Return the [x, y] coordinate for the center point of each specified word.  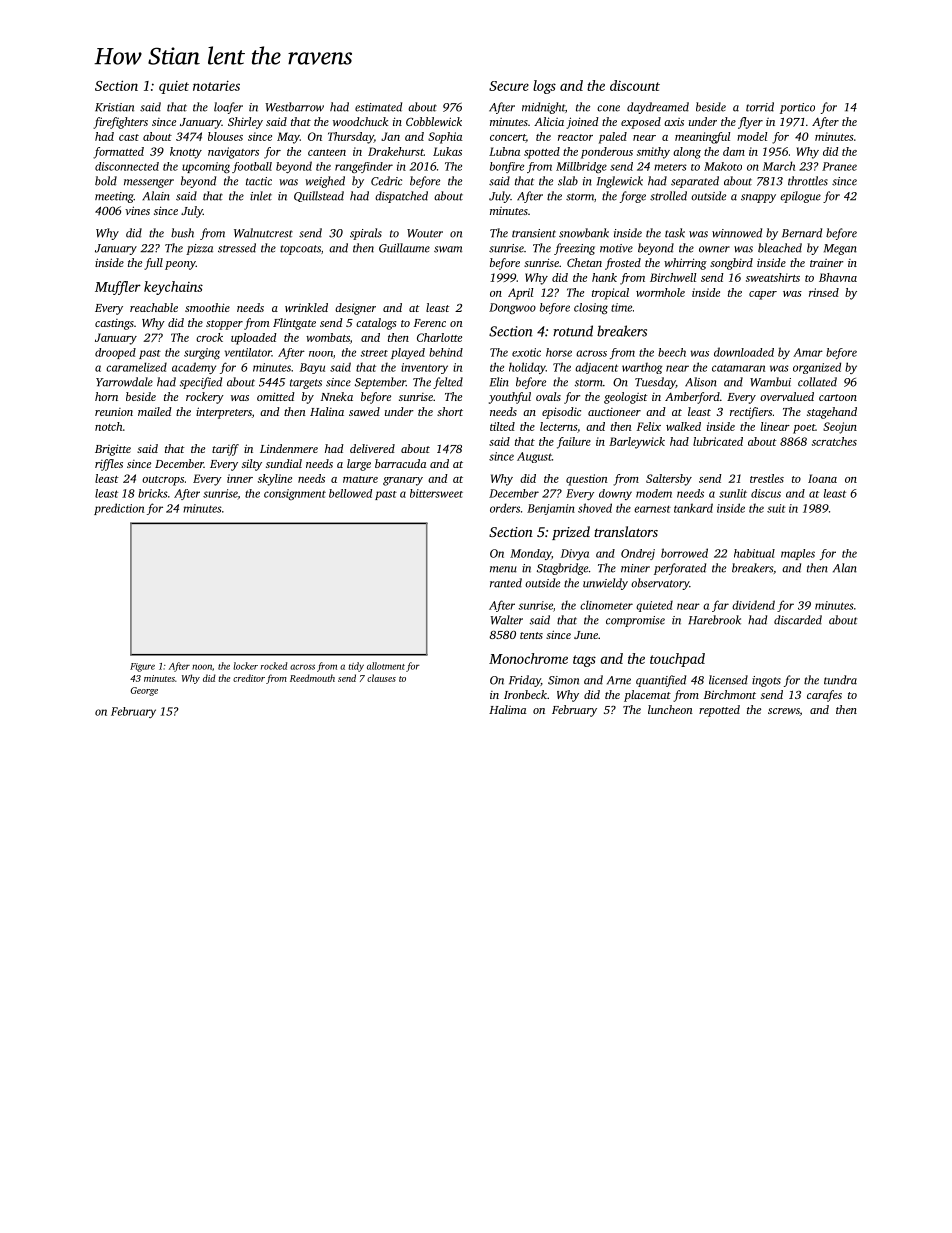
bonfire [507, 167]
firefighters [120, 123]
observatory [660, 584]
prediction [119, 509]
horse [559, 352]
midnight [543, 108]
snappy [758, 198]
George [144, 691]
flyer [750, 123]
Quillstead [319, 196]
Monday [530, 554]
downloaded [744, 352]
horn [106, 396]
